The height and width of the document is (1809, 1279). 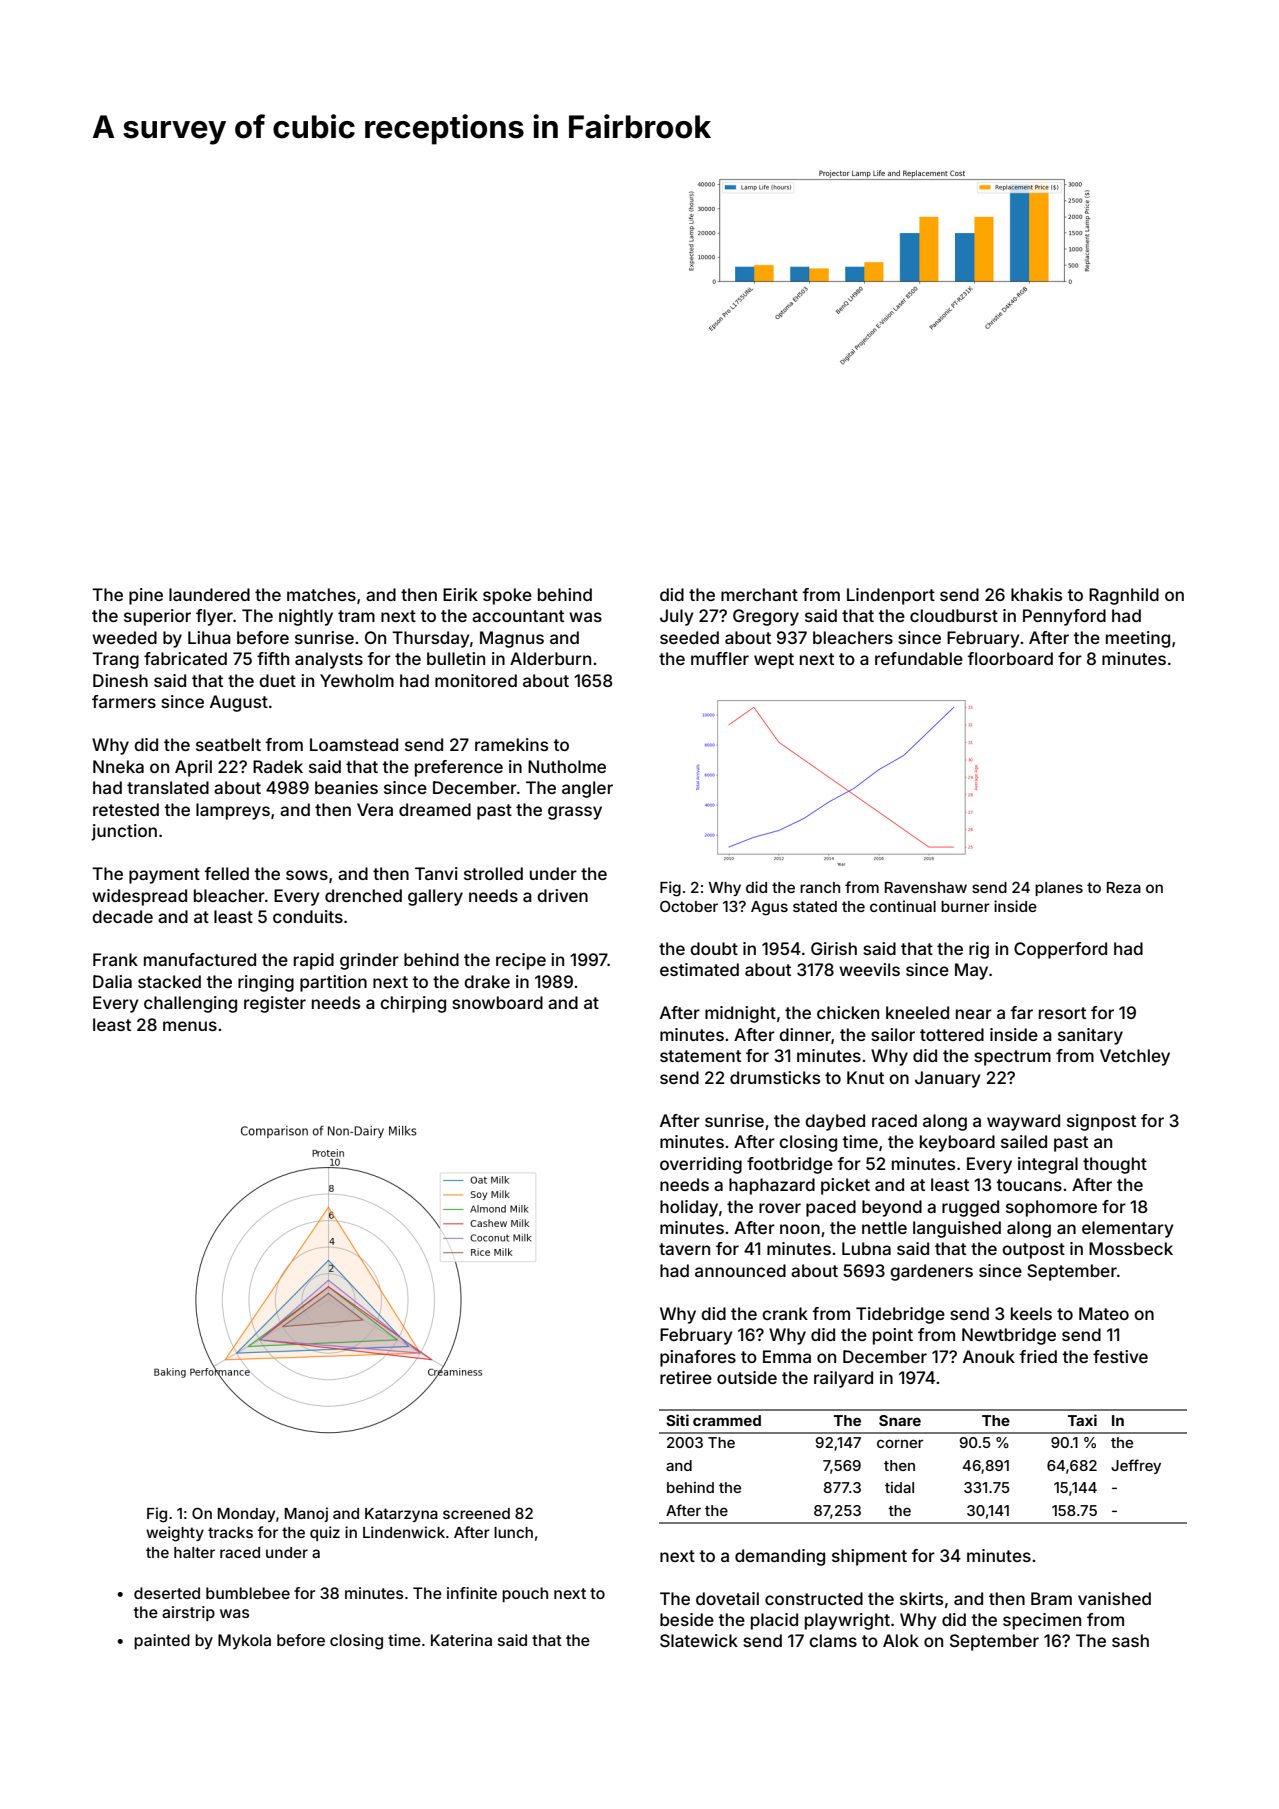 What do you see at coordinates (146, 596) in the document?
I see `pine` at bounding box center [146, 596].
